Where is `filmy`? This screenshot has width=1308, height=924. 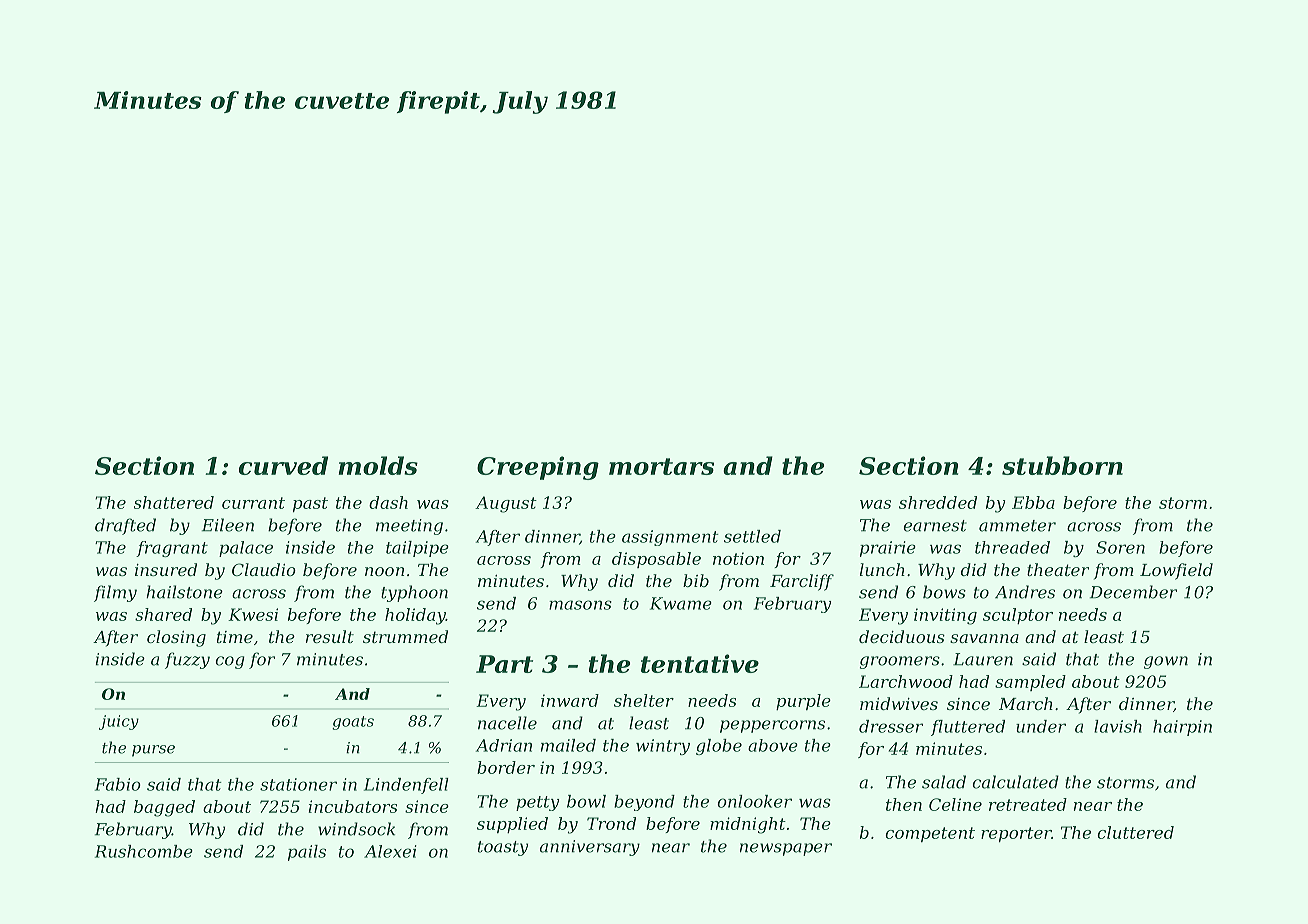 filmy is located at coordinates (115, 593).
